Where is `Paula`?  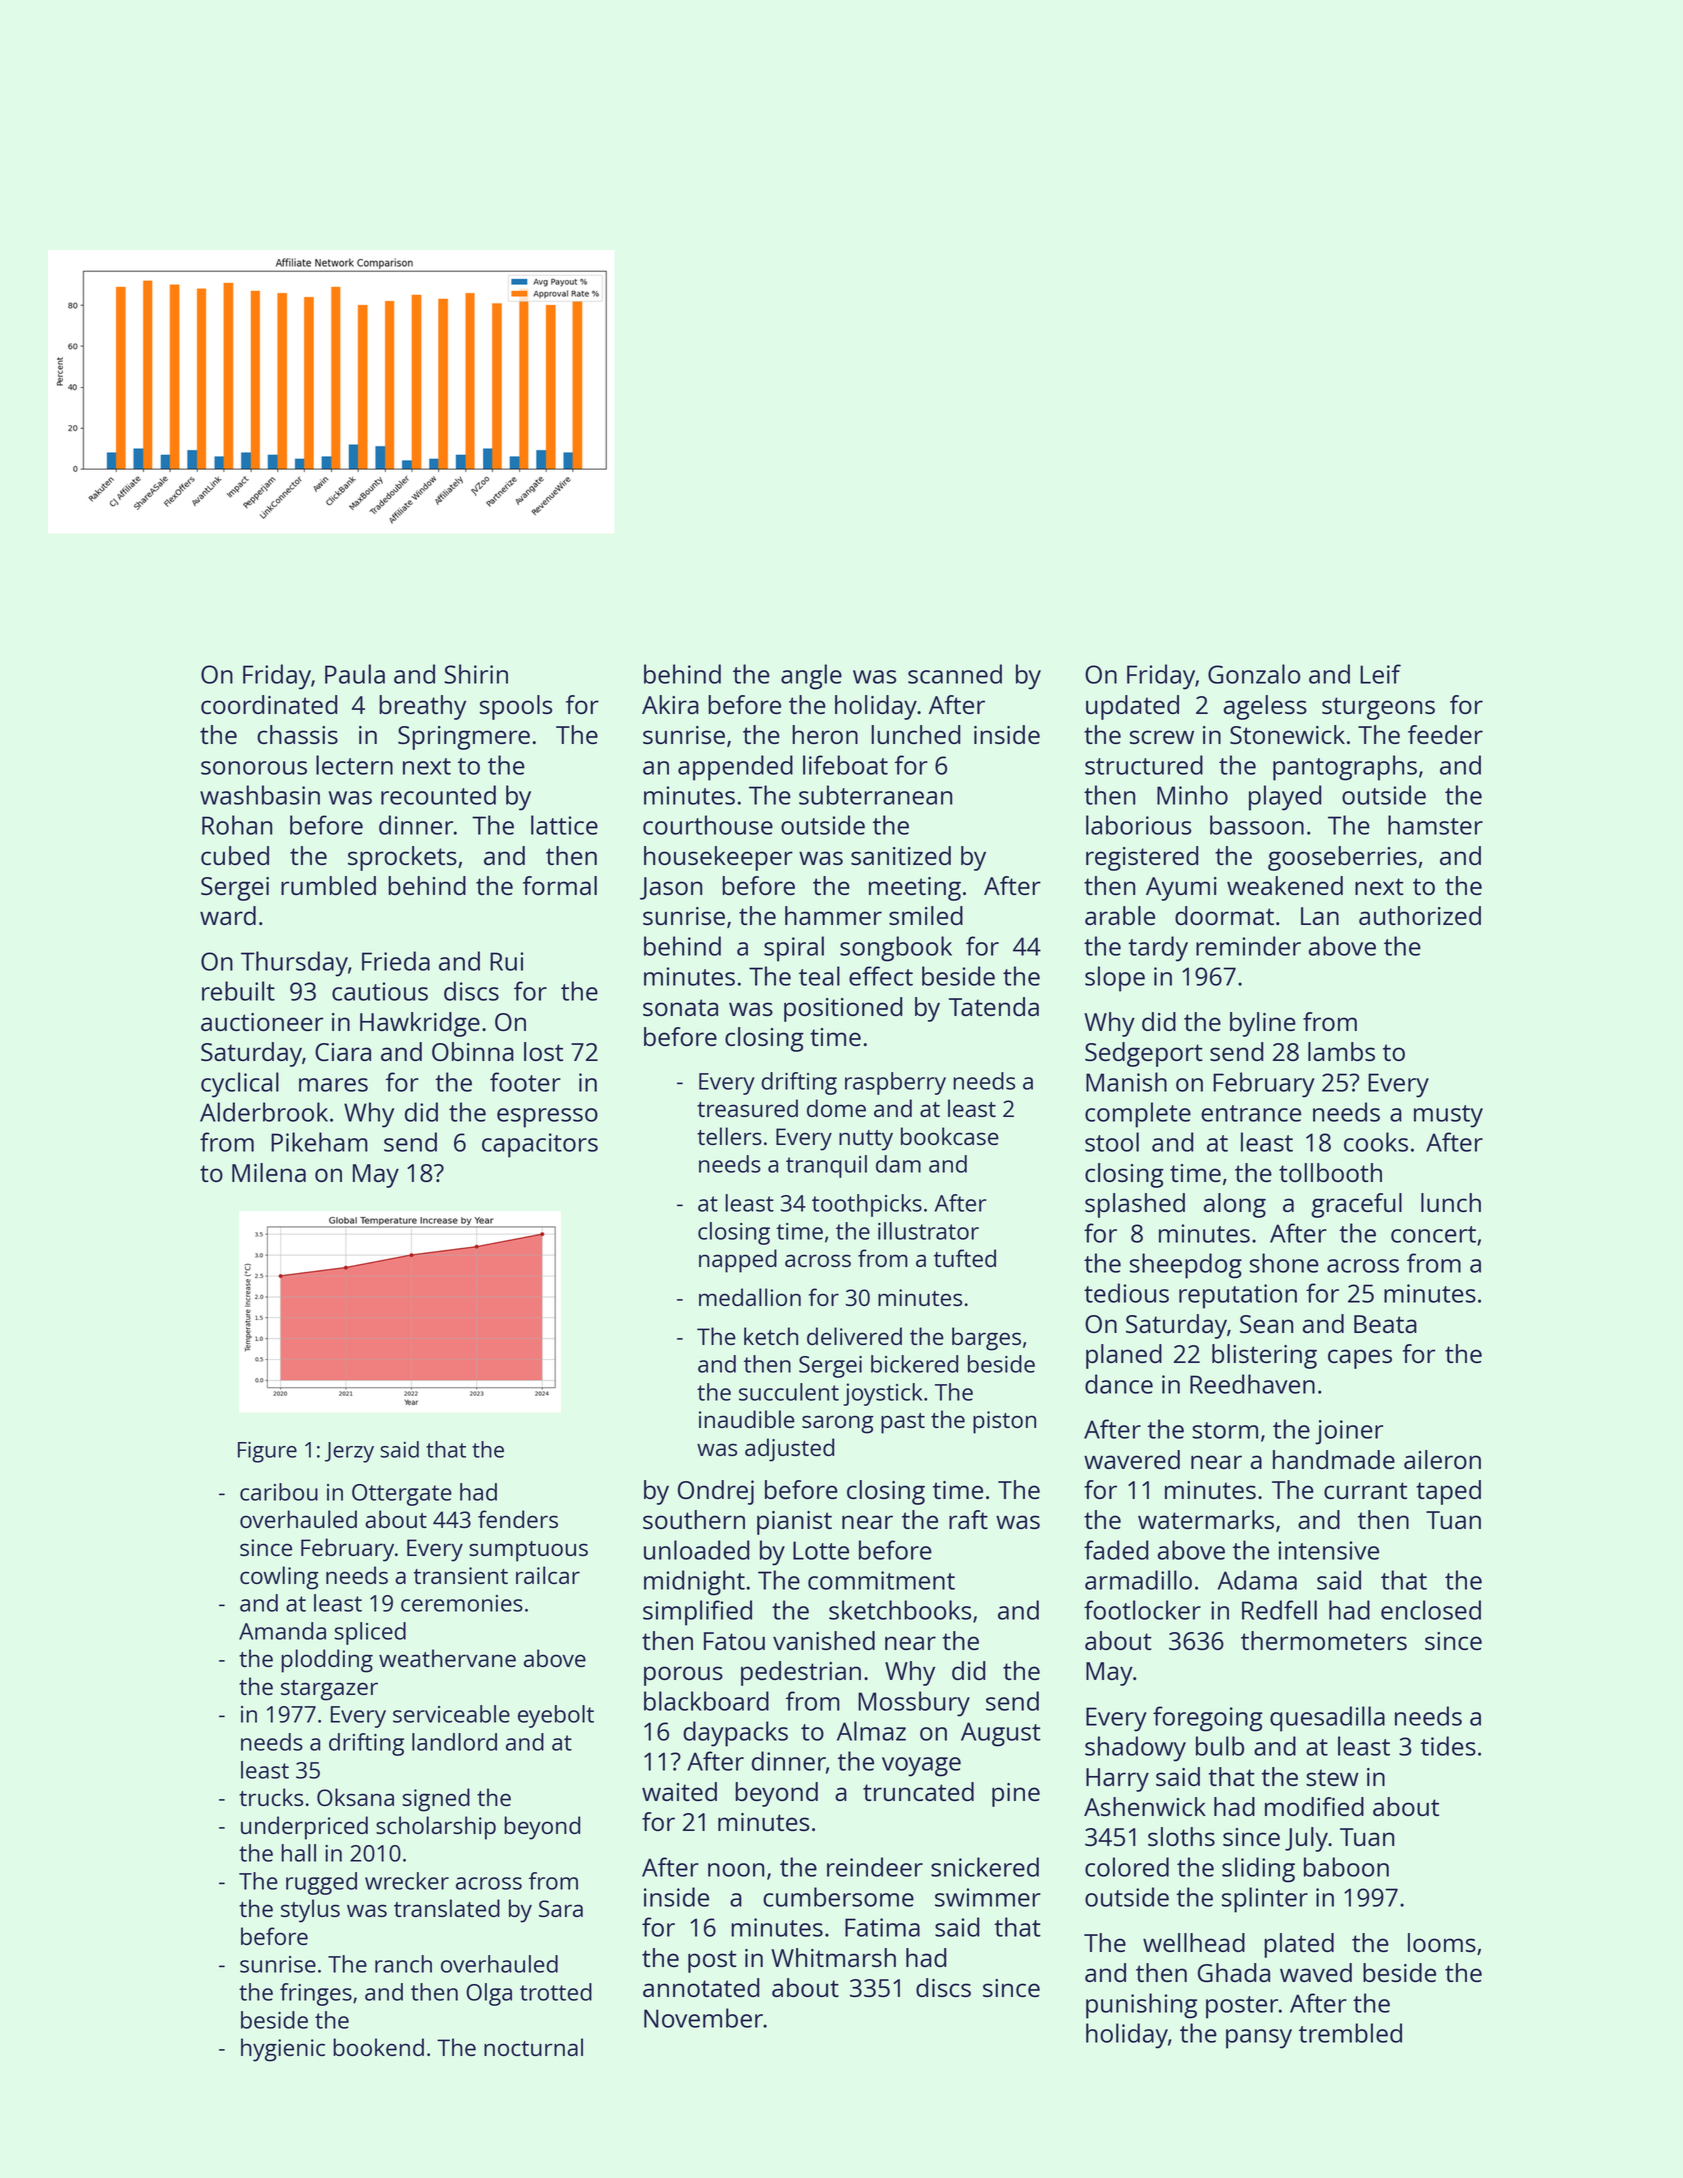
Paula is located at coordinates (355, 674).
